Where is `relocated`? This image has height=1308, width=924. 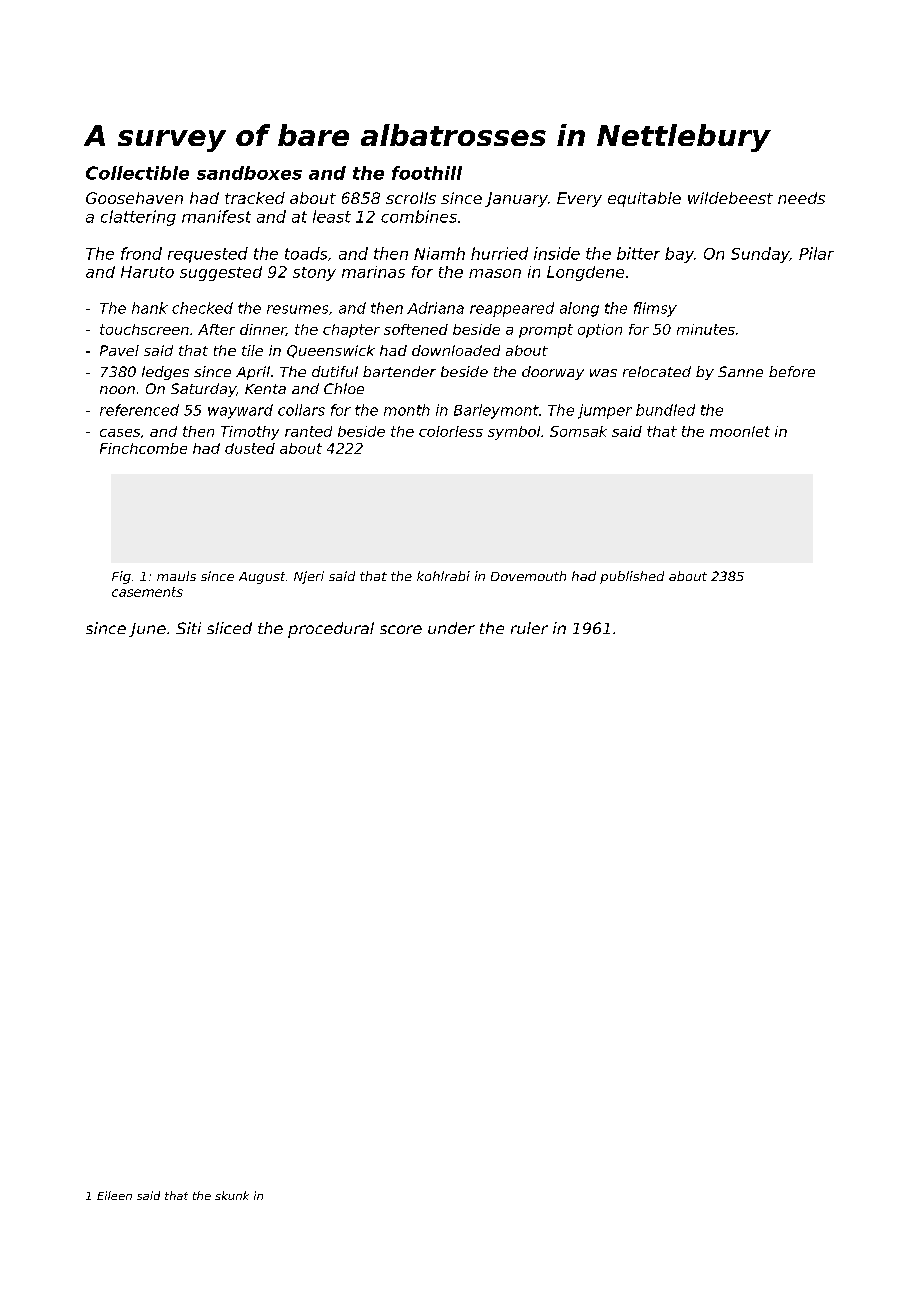
relocated is located at coordinates (657, 371).
